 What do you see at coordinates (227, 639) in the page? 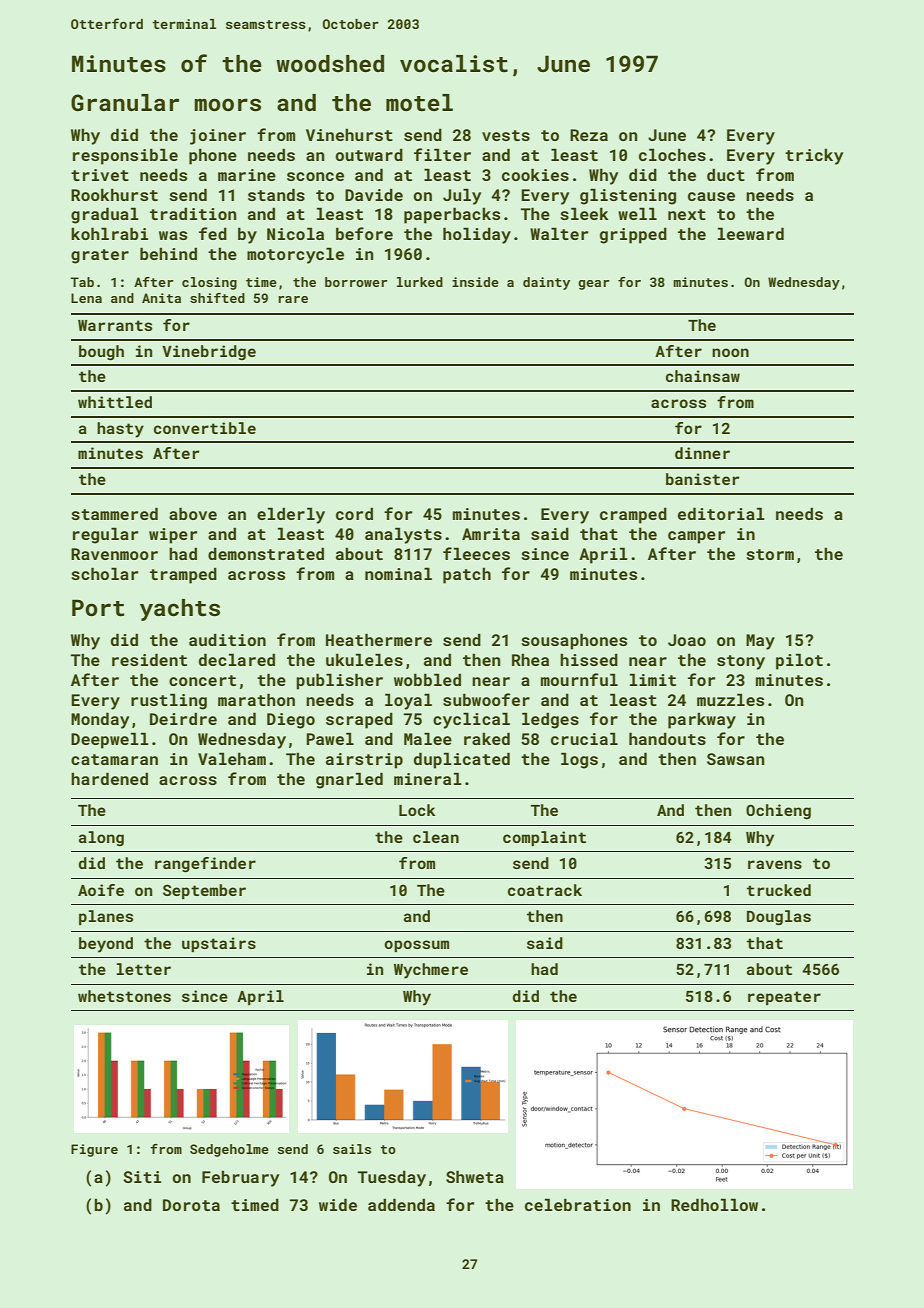
I see `audition` at bounding box center [227, 639].
